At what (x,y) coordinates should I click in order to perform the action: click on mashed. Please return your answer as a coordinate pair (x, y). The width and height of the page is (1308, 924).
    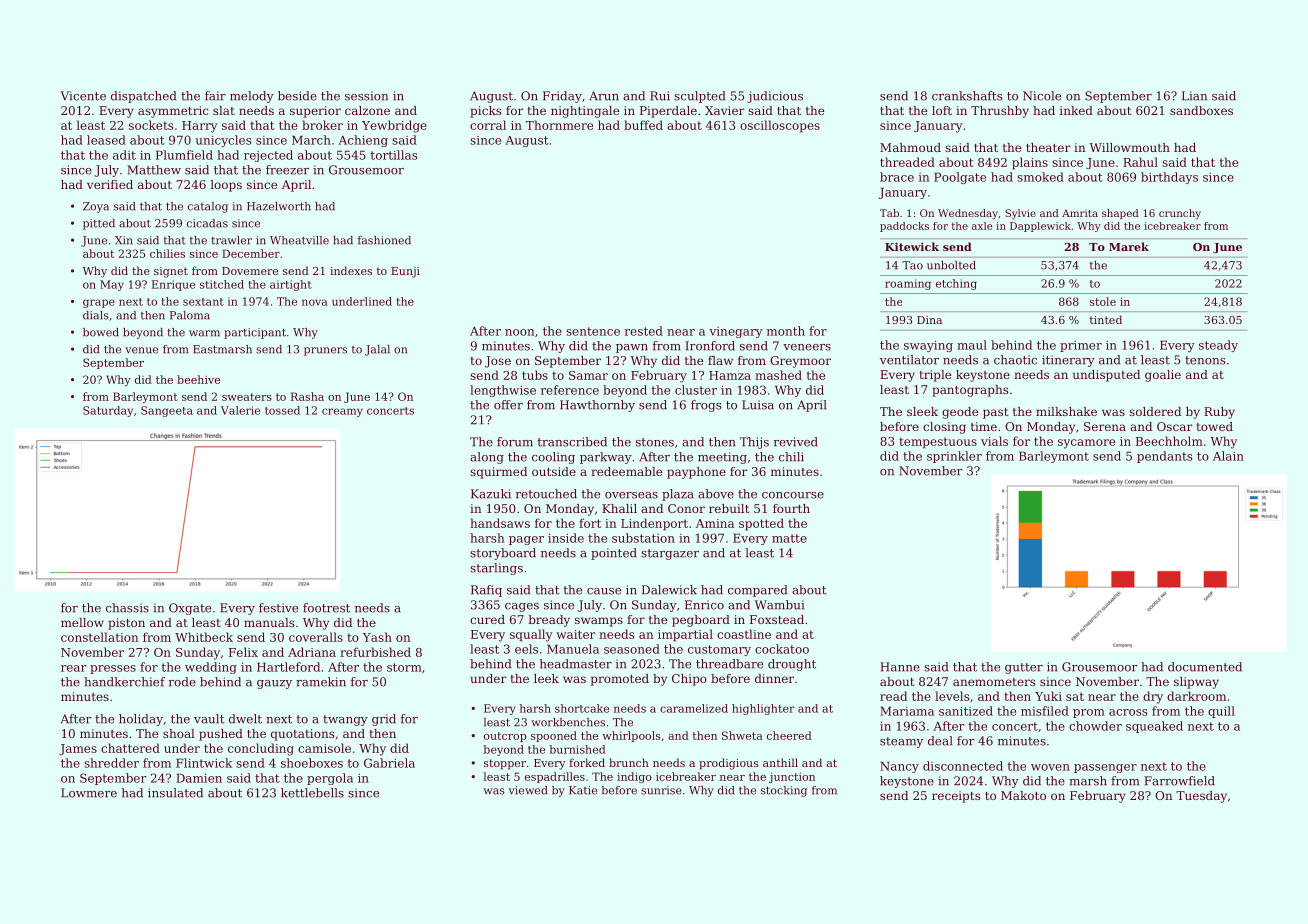
    Looking at the image, I should click on (778, 375).
